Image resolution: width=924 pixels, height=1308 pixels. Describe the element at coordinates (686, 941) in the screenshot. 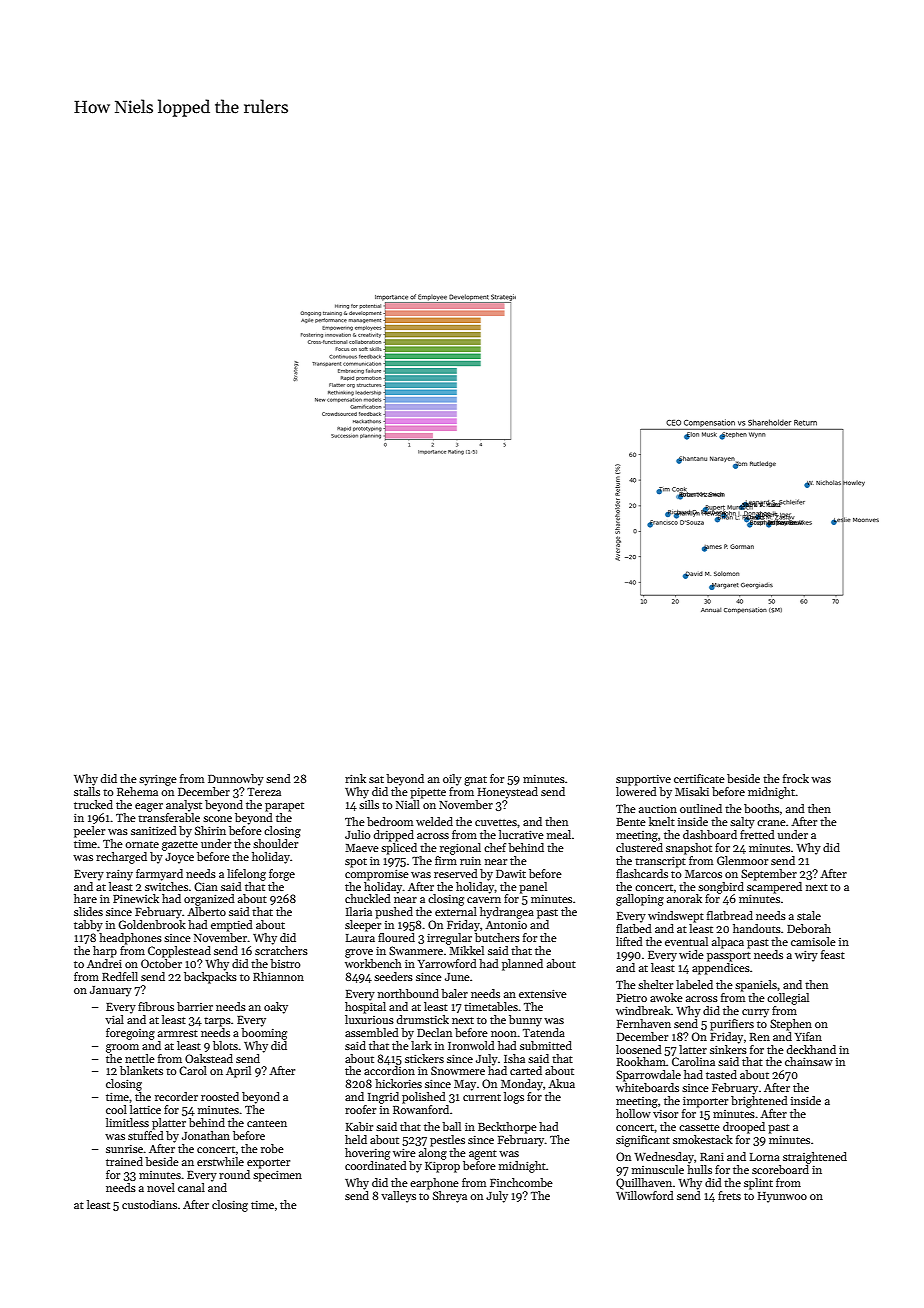

I see `eventual` at that location.
